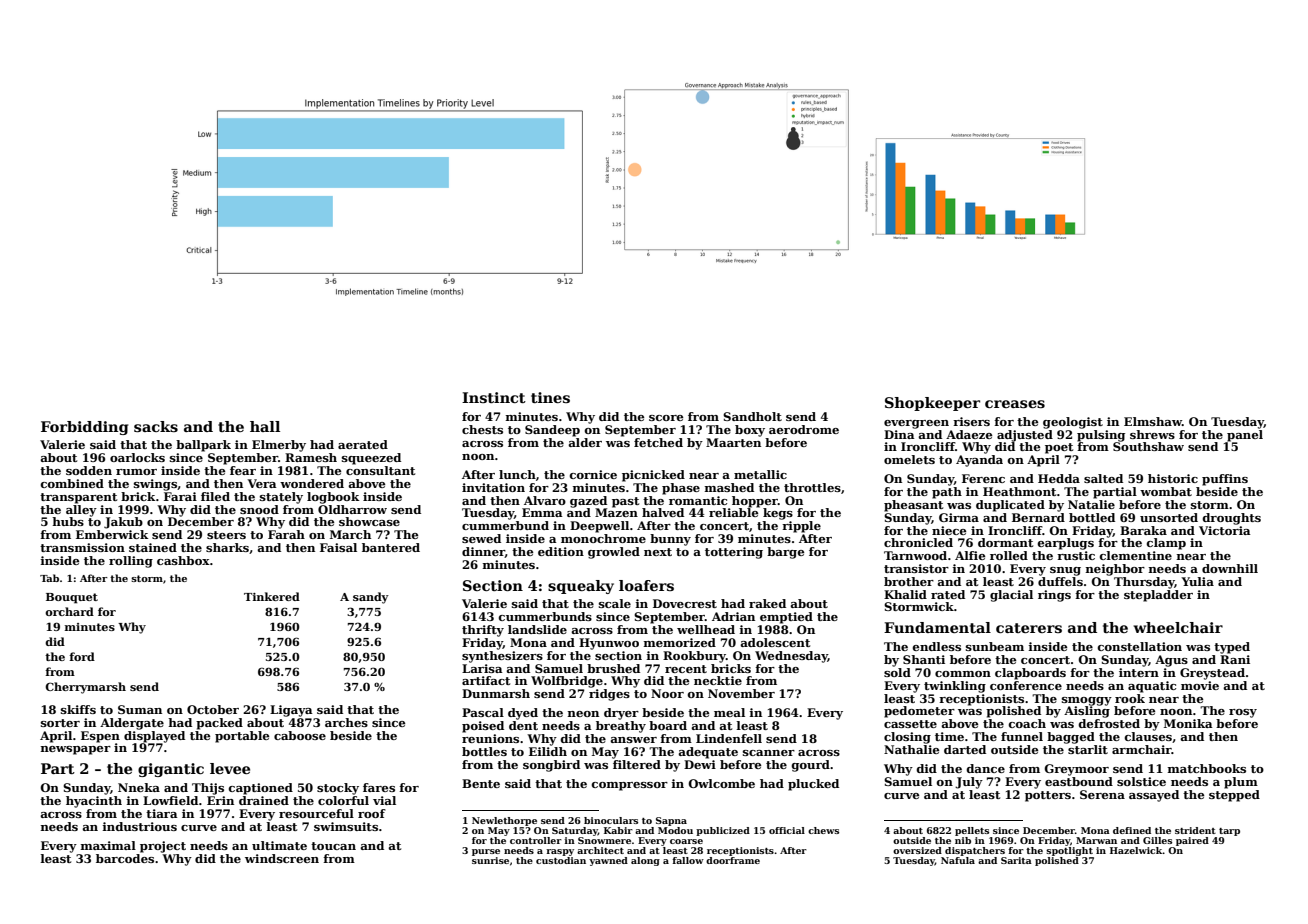  Describe the element at coordinates (593, 474) in the screenshot. I see `cornice` at that location.
